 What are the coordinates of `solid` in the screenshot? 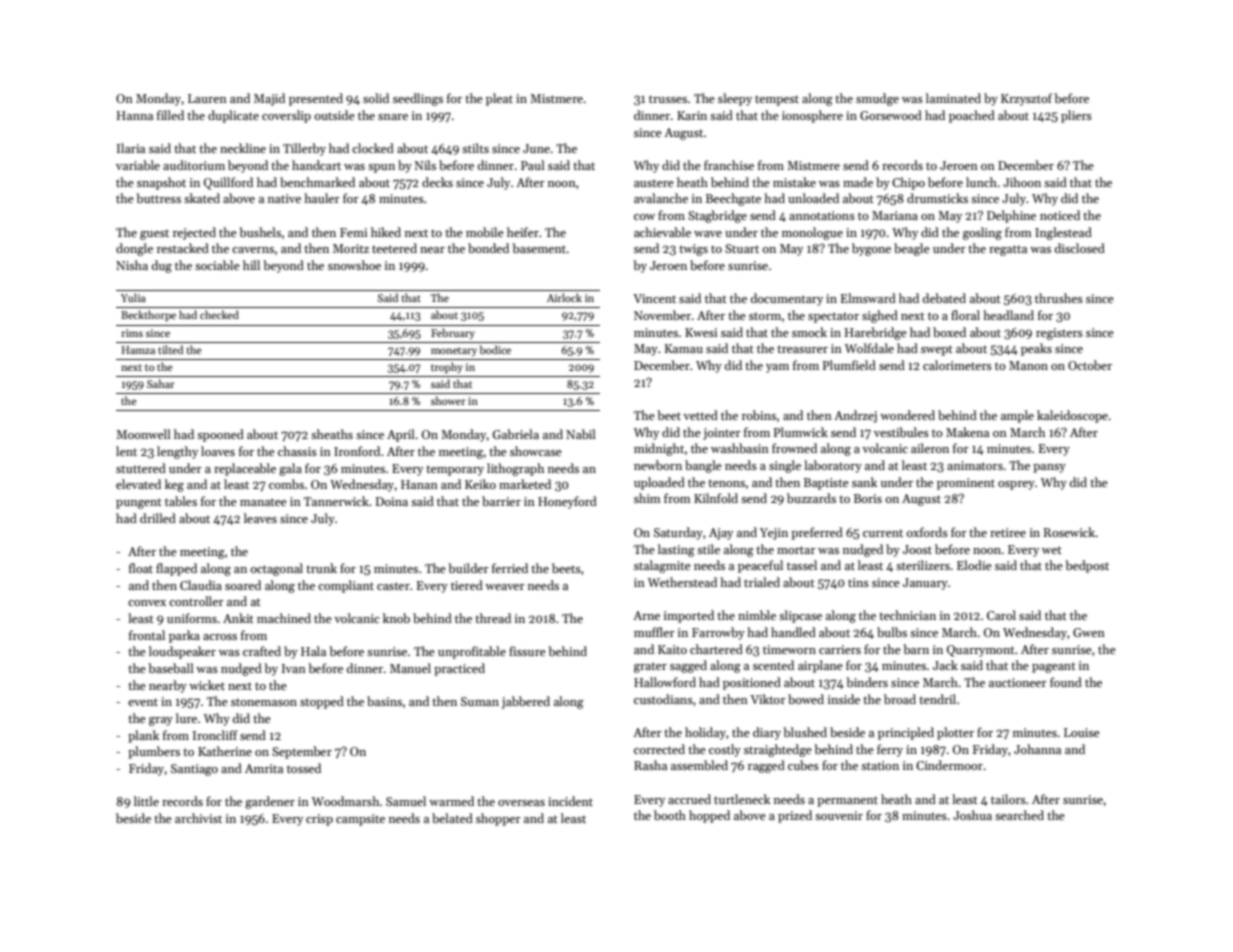 It's located at (376, 98).
